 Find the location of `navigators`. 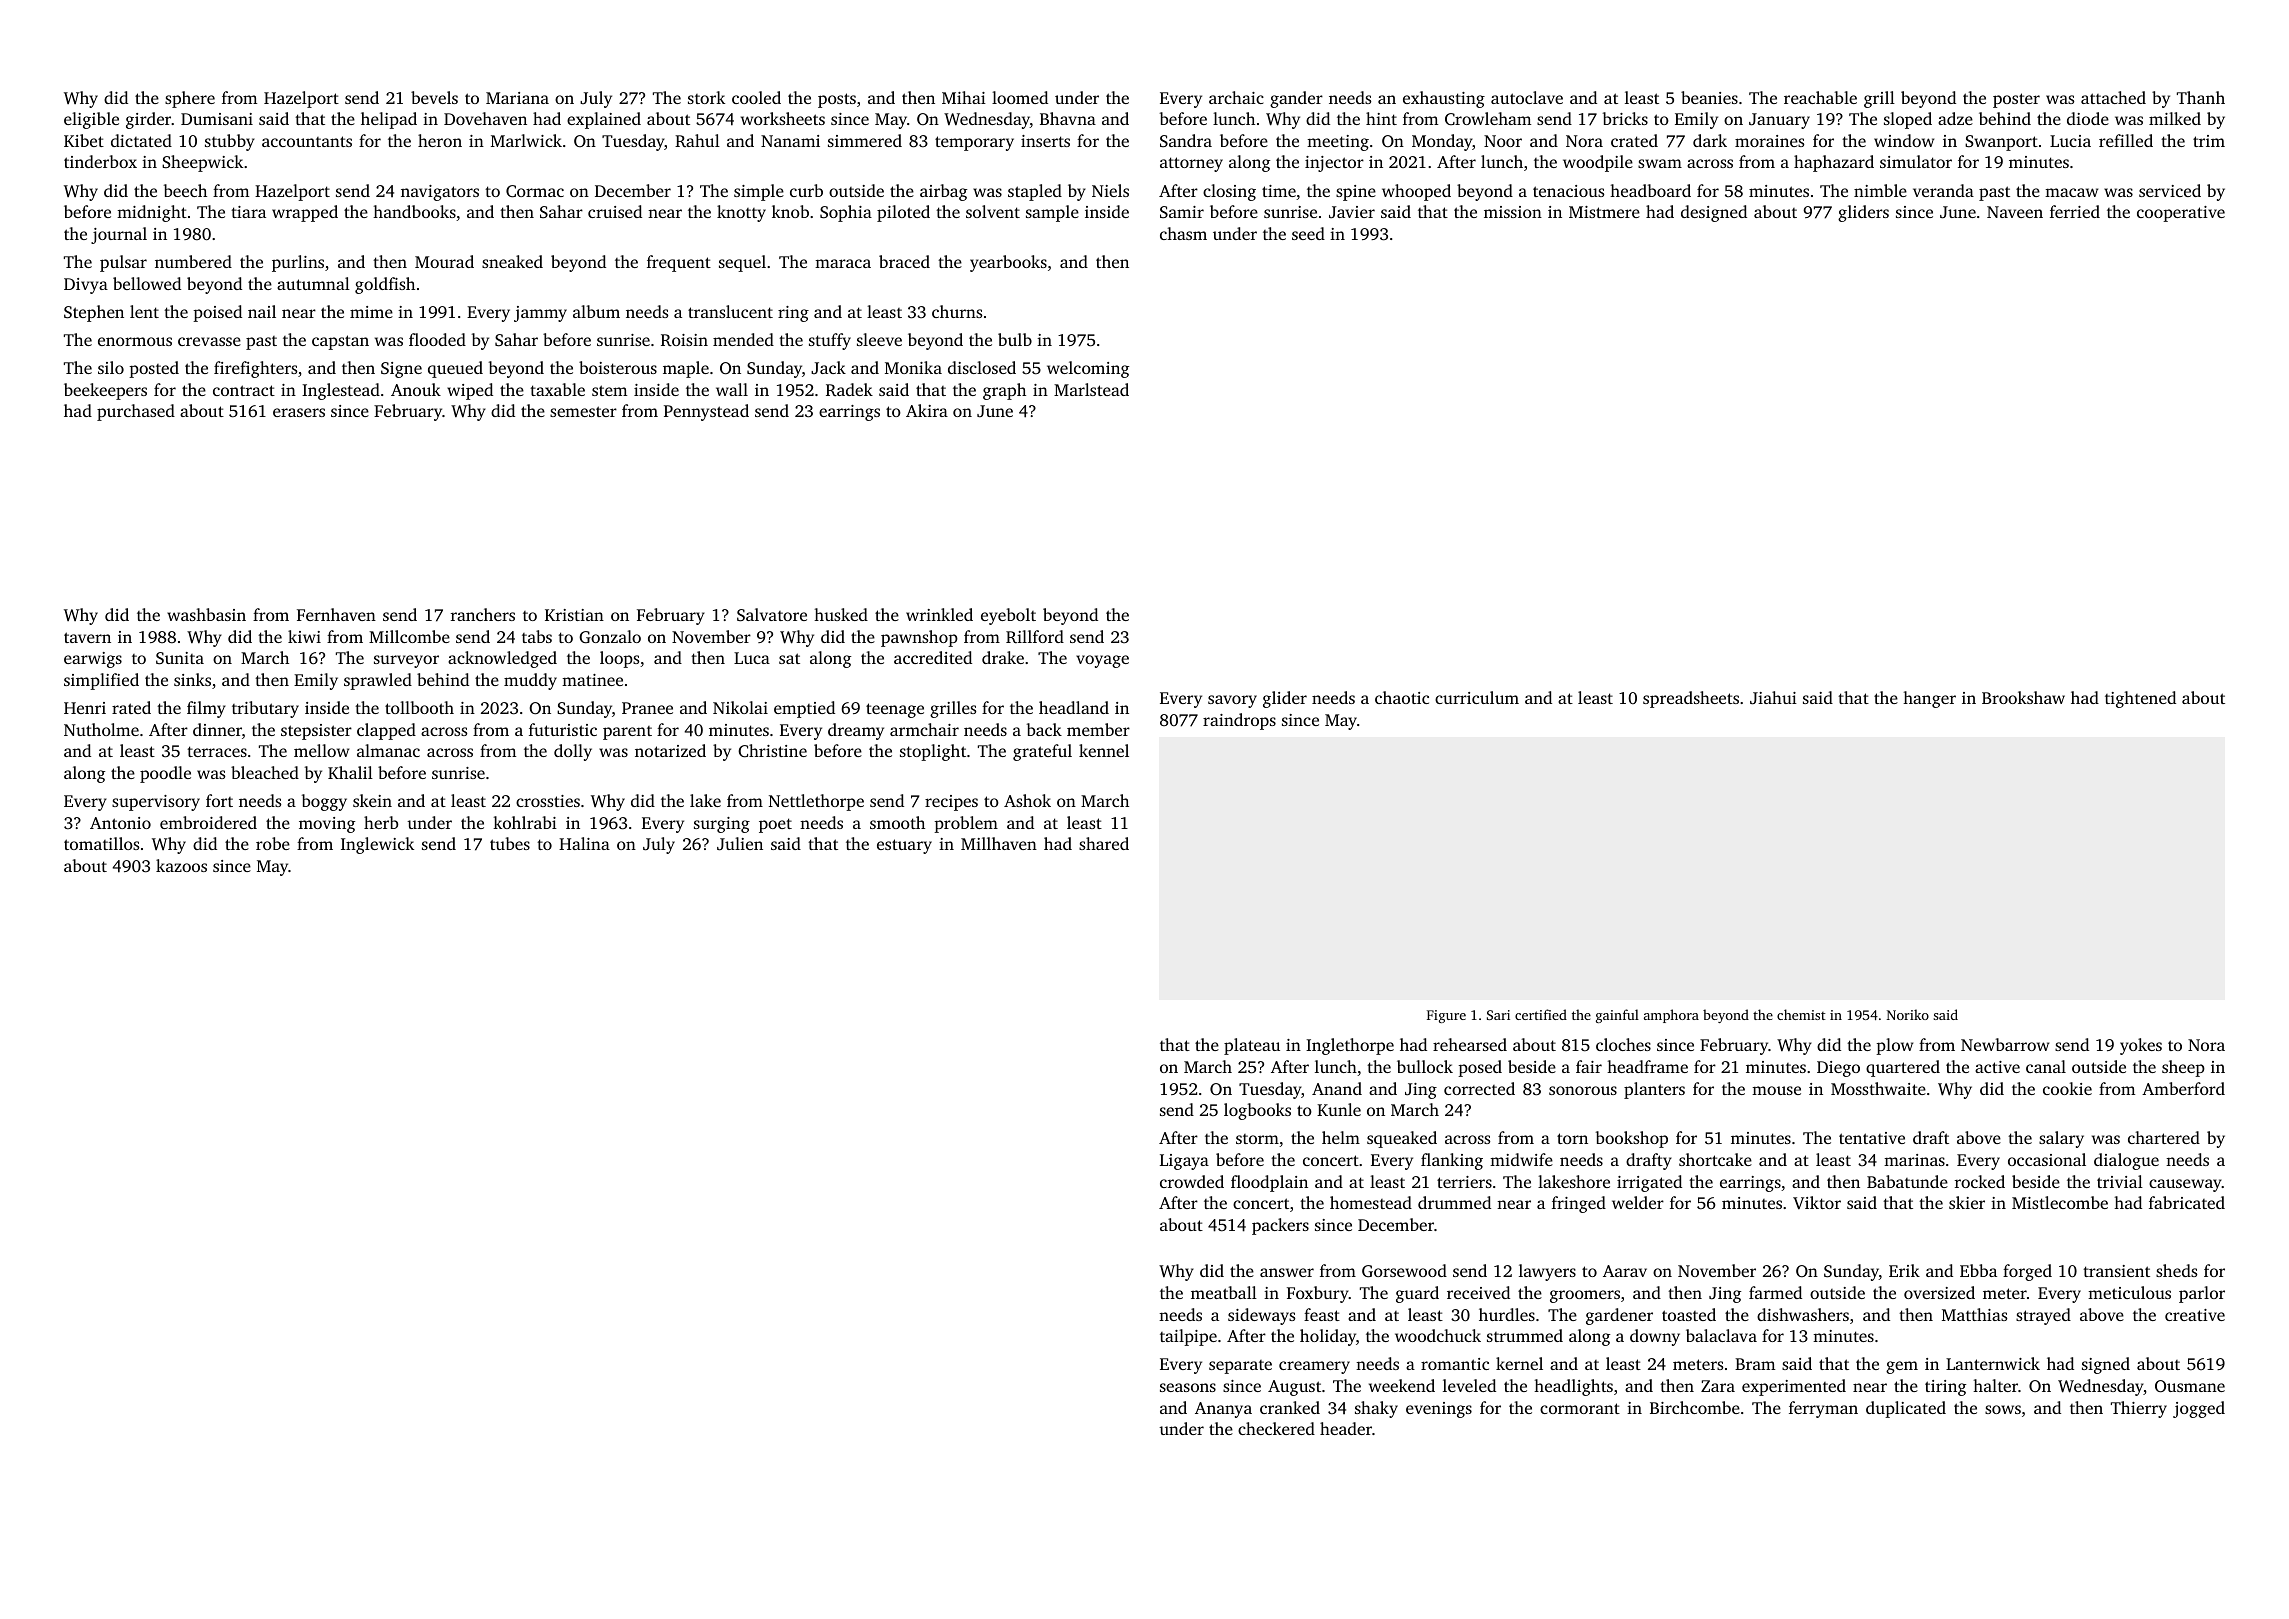

navigators is located at coordinates (440, 193).
